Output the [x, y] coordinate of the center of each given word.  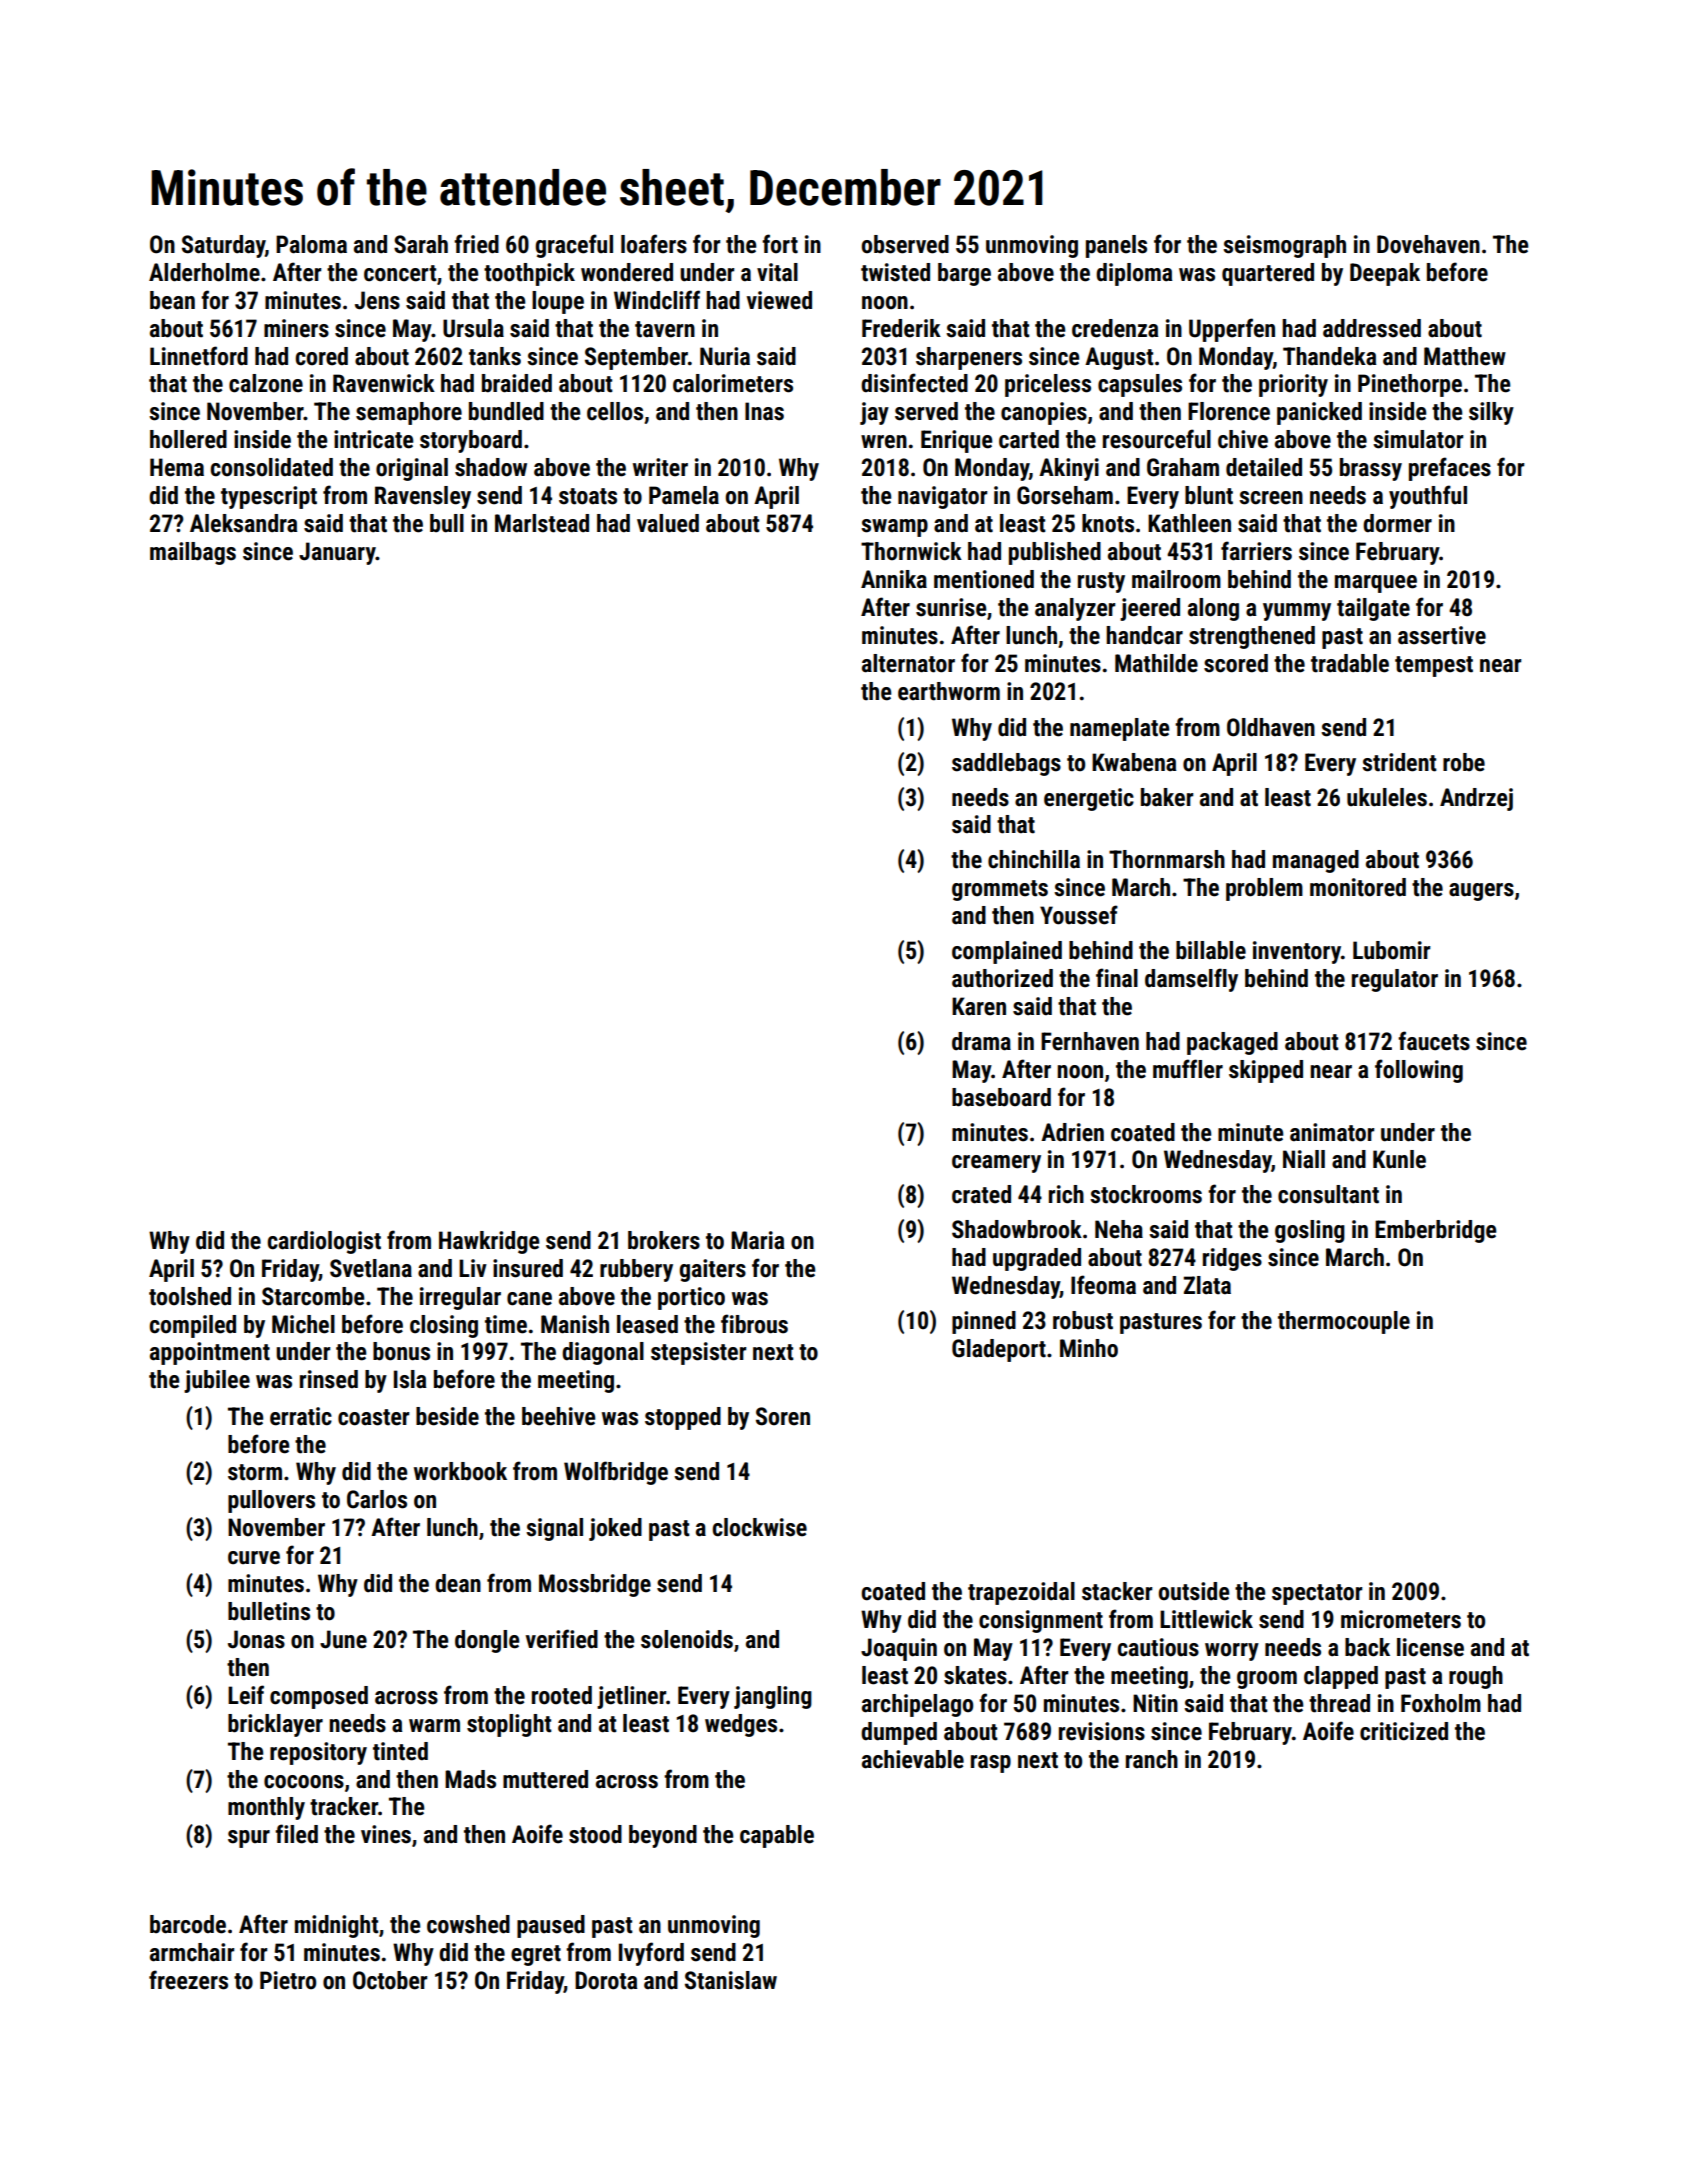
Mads [470, 1779]
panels [1116, 246]
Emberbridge [1435, 1231]
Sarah [421, 244]
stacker [1117, 1591]
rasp [991, 1764]
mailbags [193, 553]
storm [255, 1472]
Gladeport [999, 1350]
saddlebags [1006, 764]
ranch [1152, 1759]
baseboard [1001, 1097]
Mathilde [1156, 663]
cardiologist [324, 1242]
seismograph [1284, 246]
